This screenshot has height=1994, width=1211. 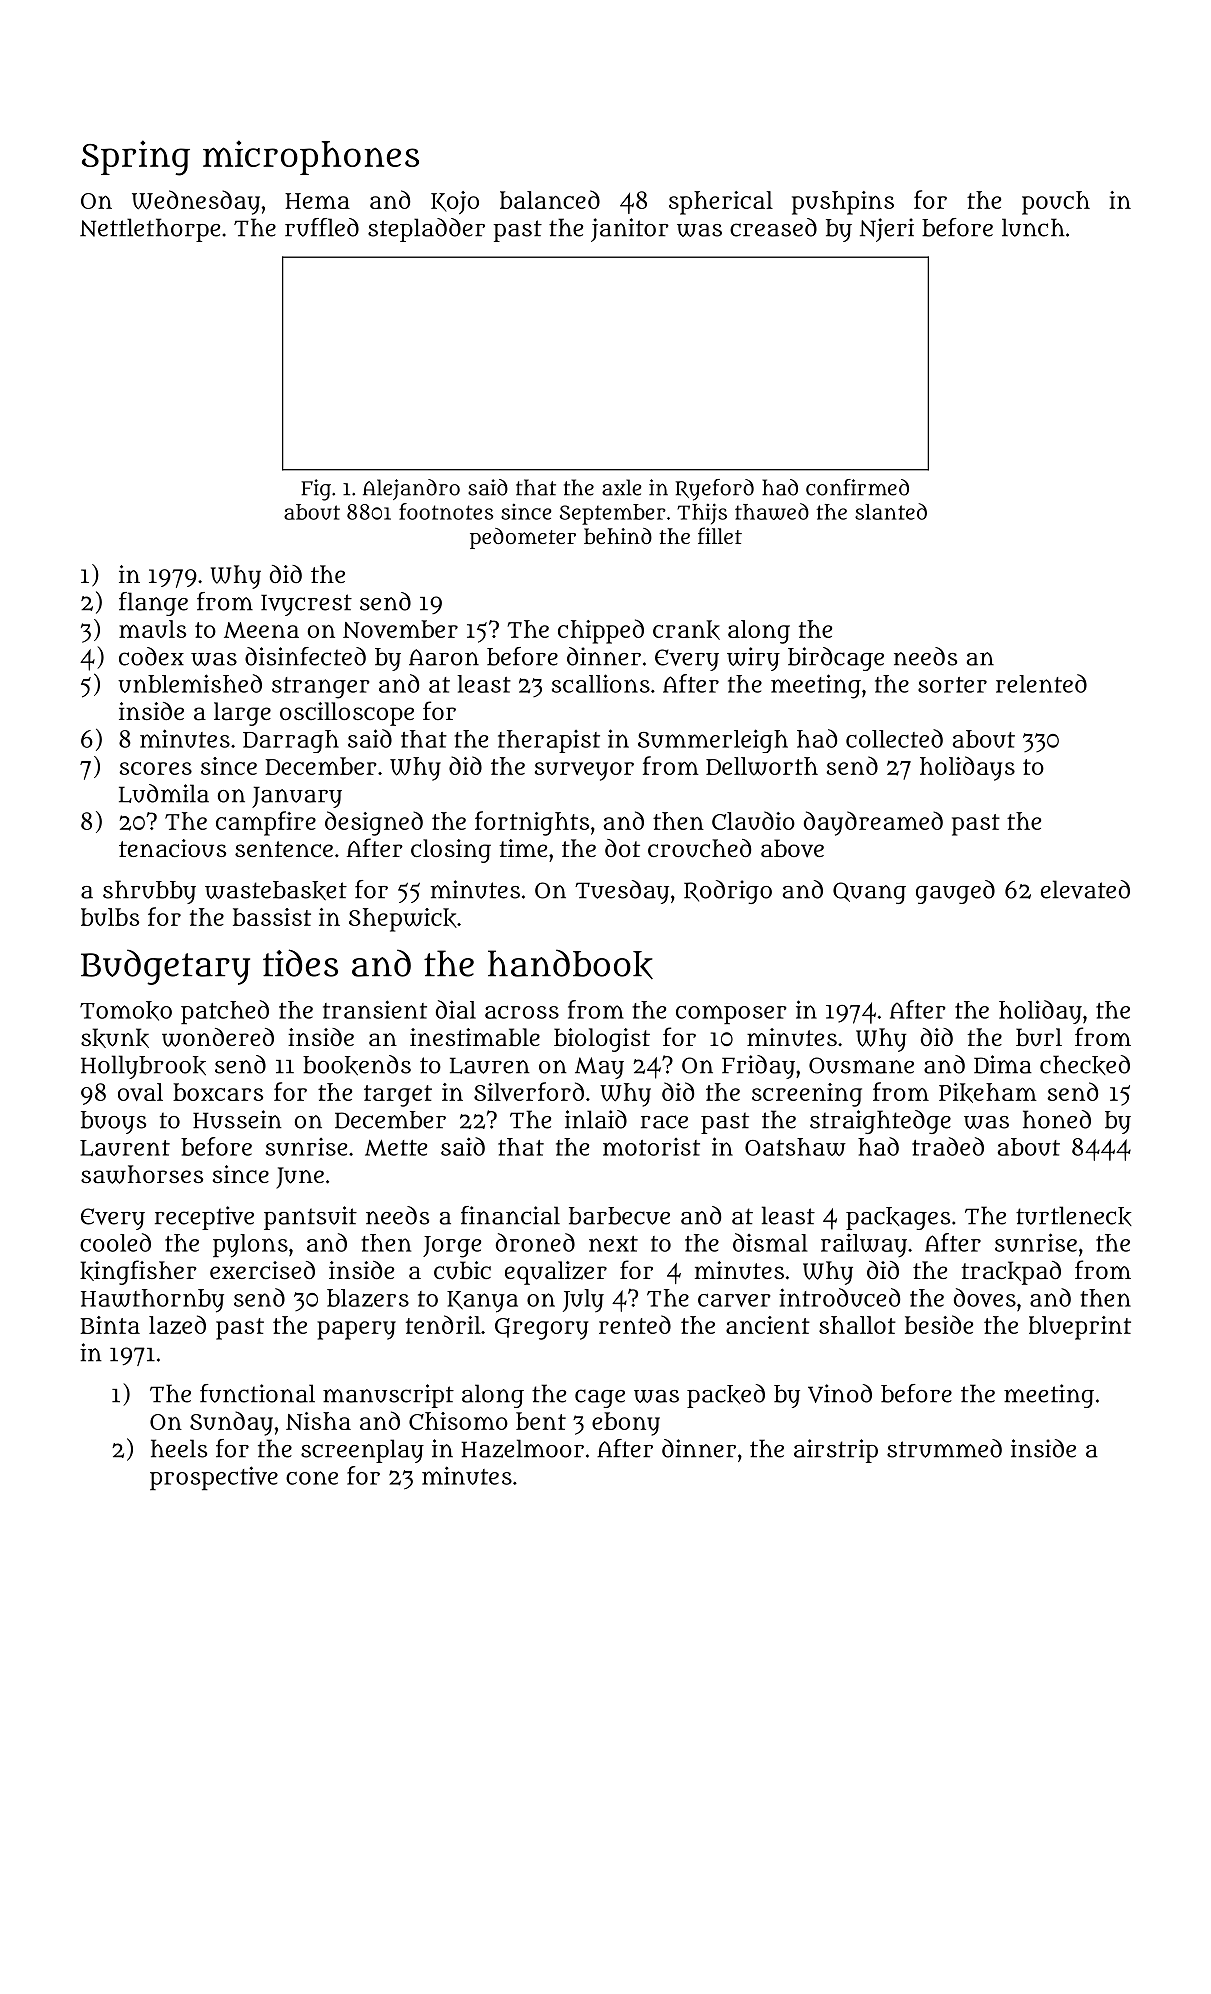 What do you see at coordinates (153, 604) in the screenshot?
I see `flange` at bounding box center [153, 604].
